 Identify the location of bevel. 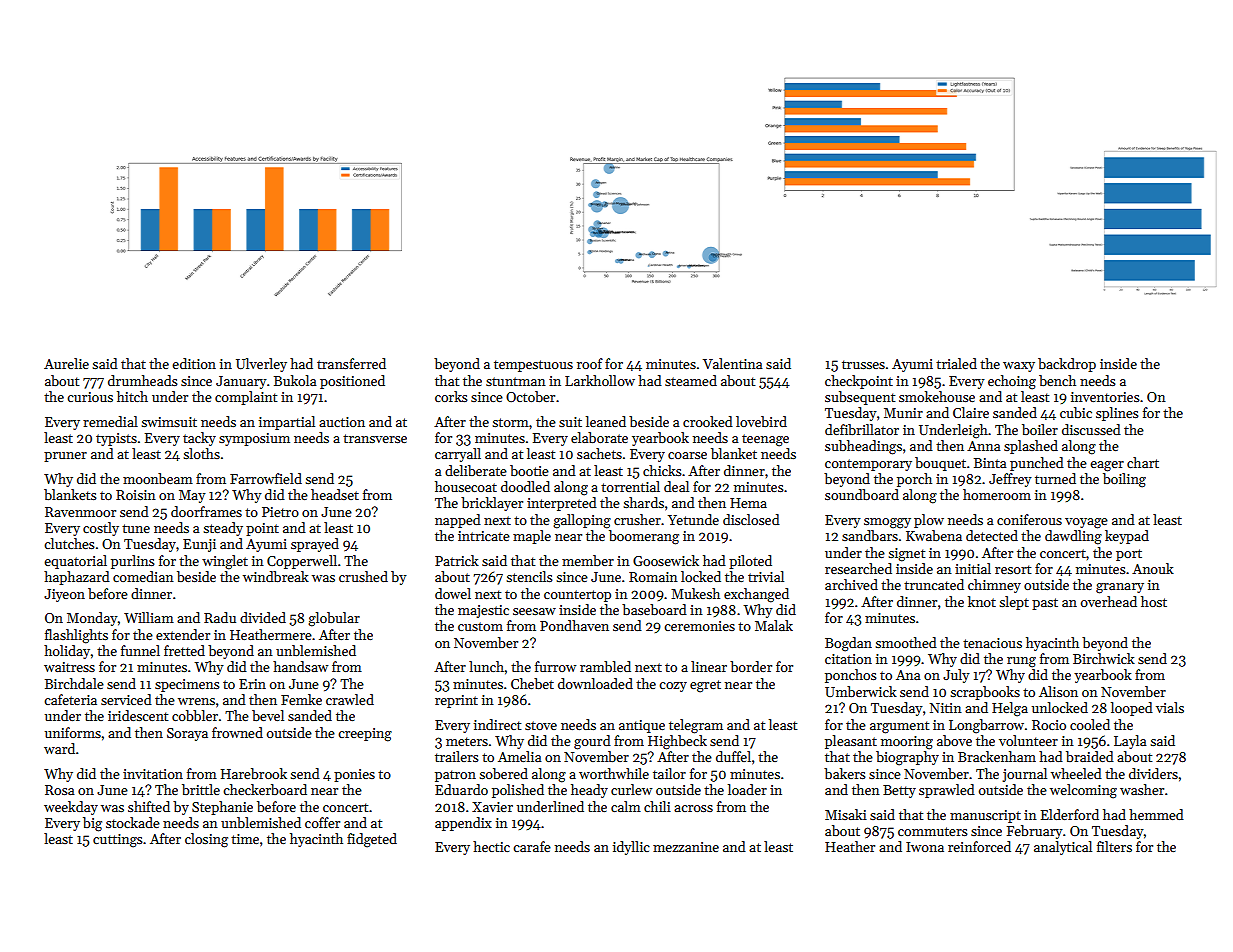
(268, 715).
